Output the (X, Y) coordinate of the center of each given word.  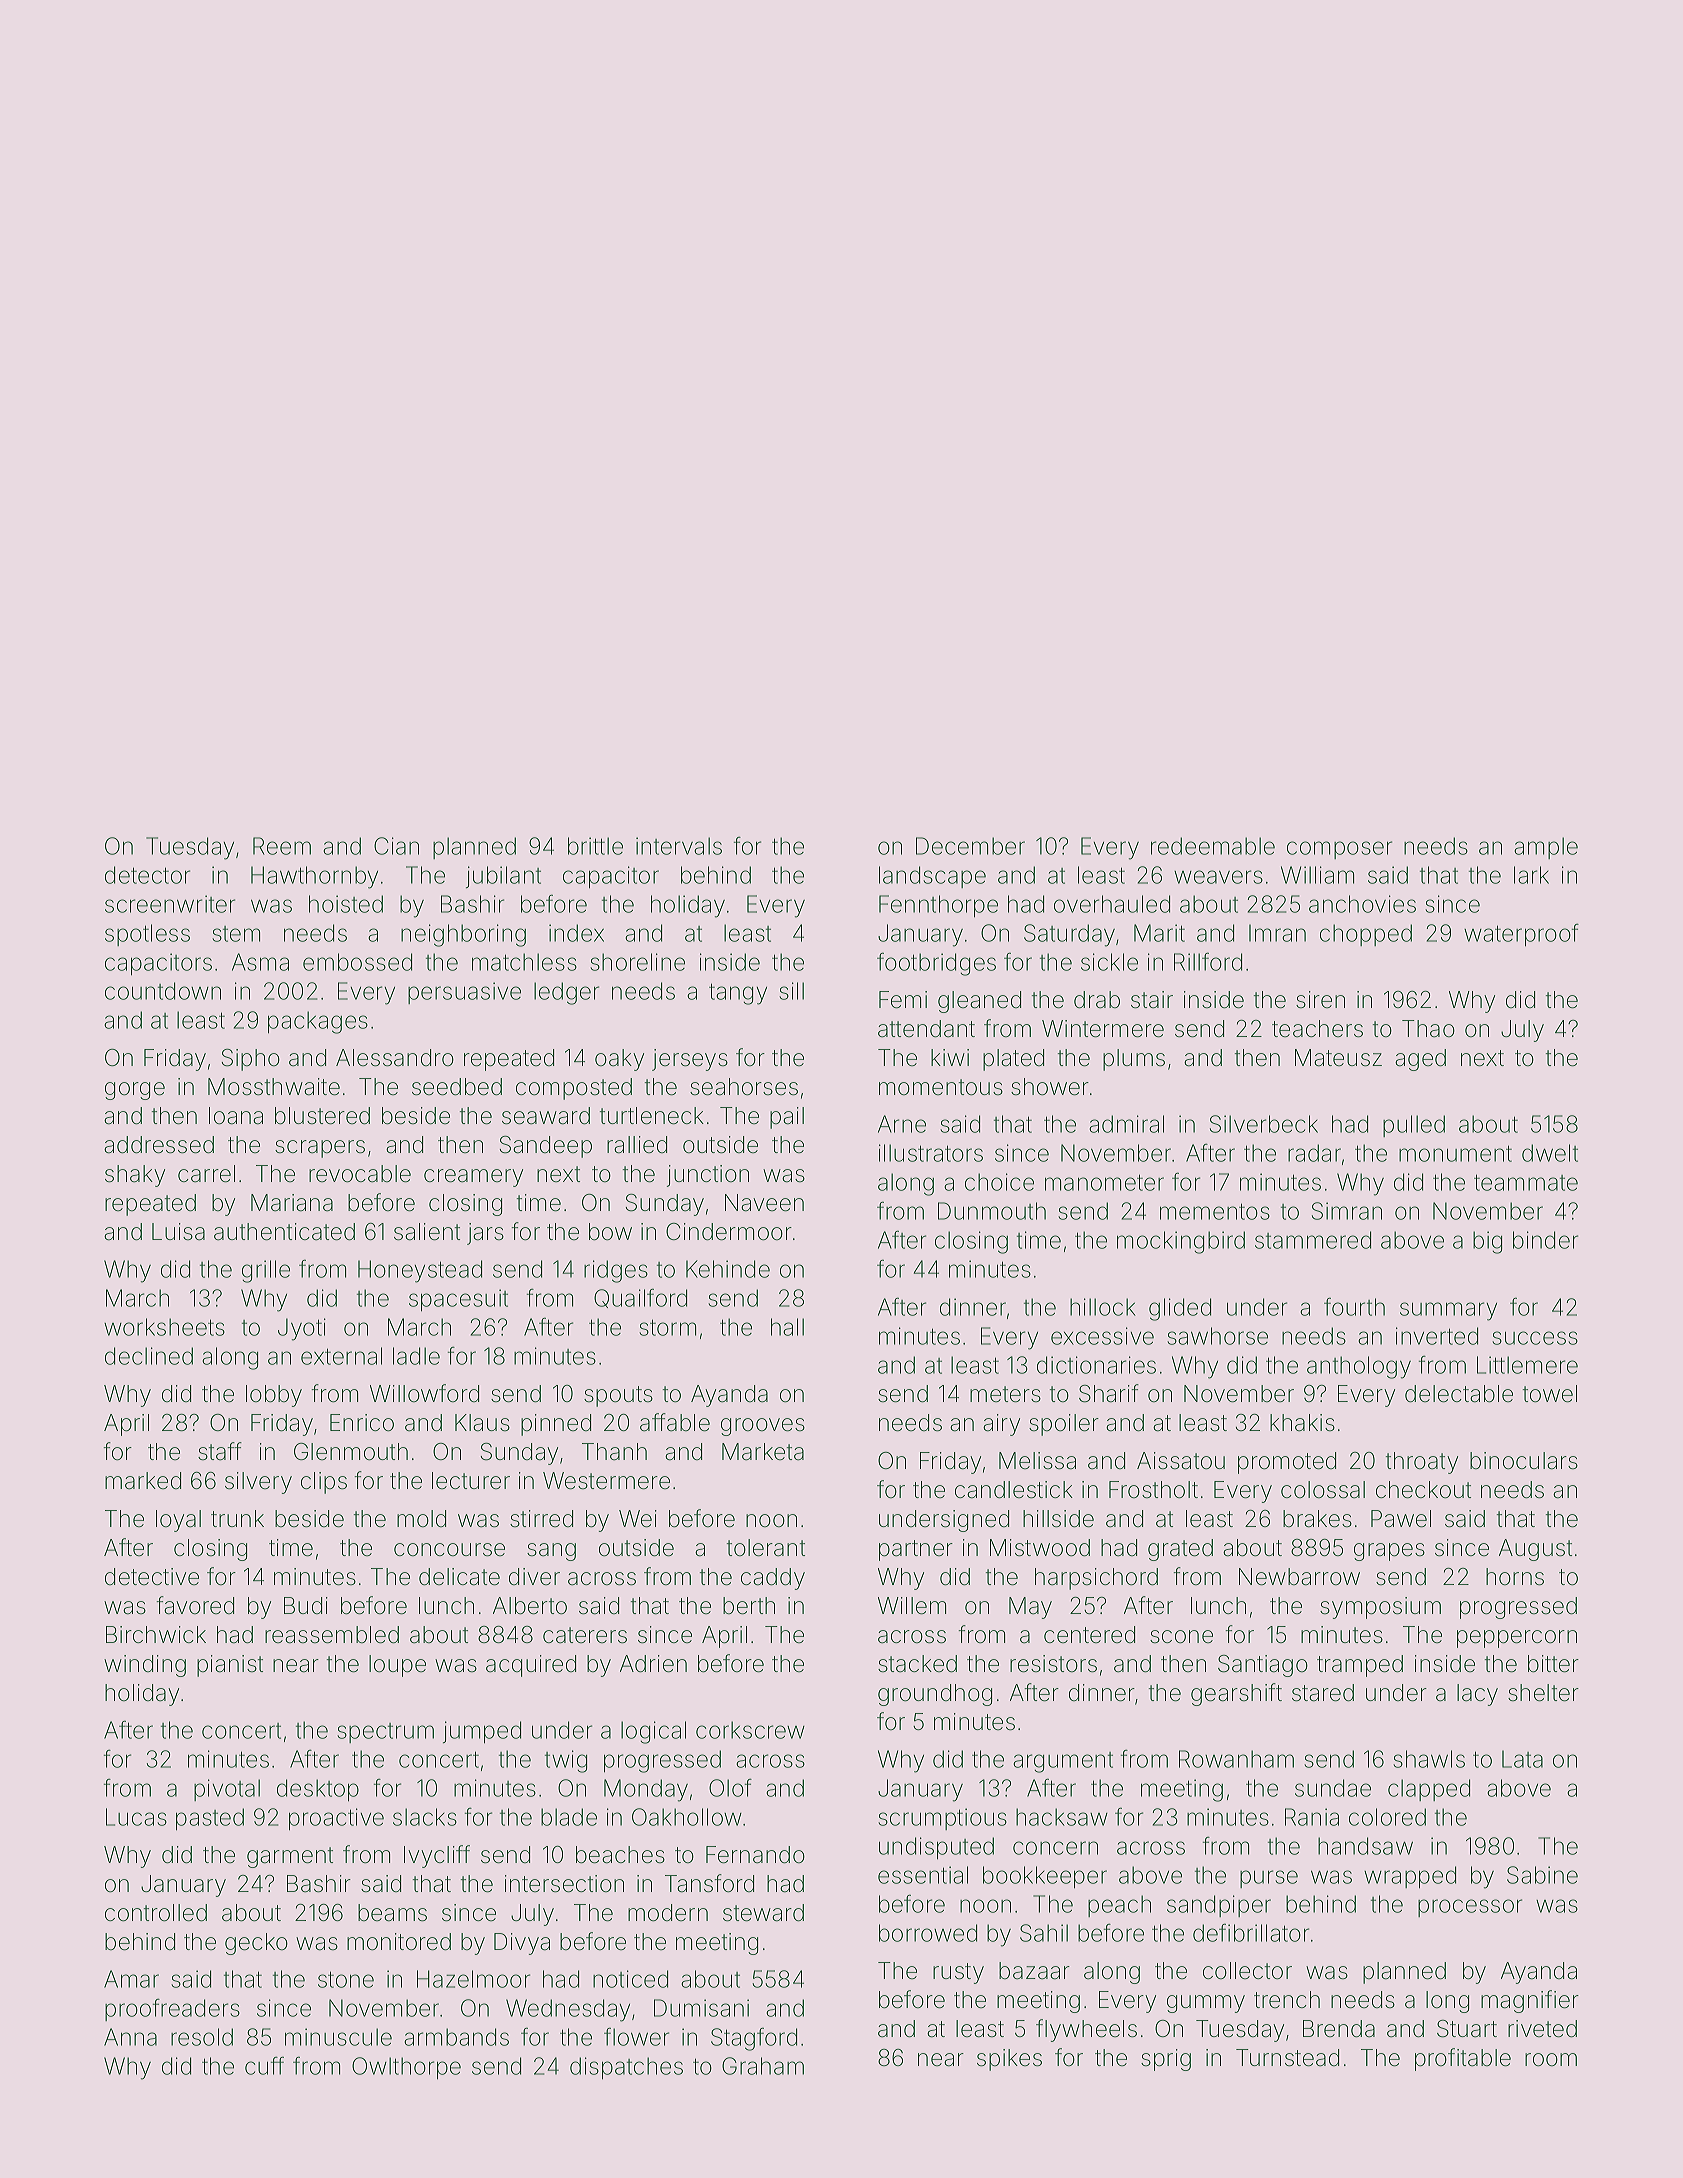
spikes (1009, 2060)
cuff (264, 2065)
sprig (1166, 2060)
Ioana (236, 1116)
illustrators (931, 1153)
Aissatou (1181, 1461)
